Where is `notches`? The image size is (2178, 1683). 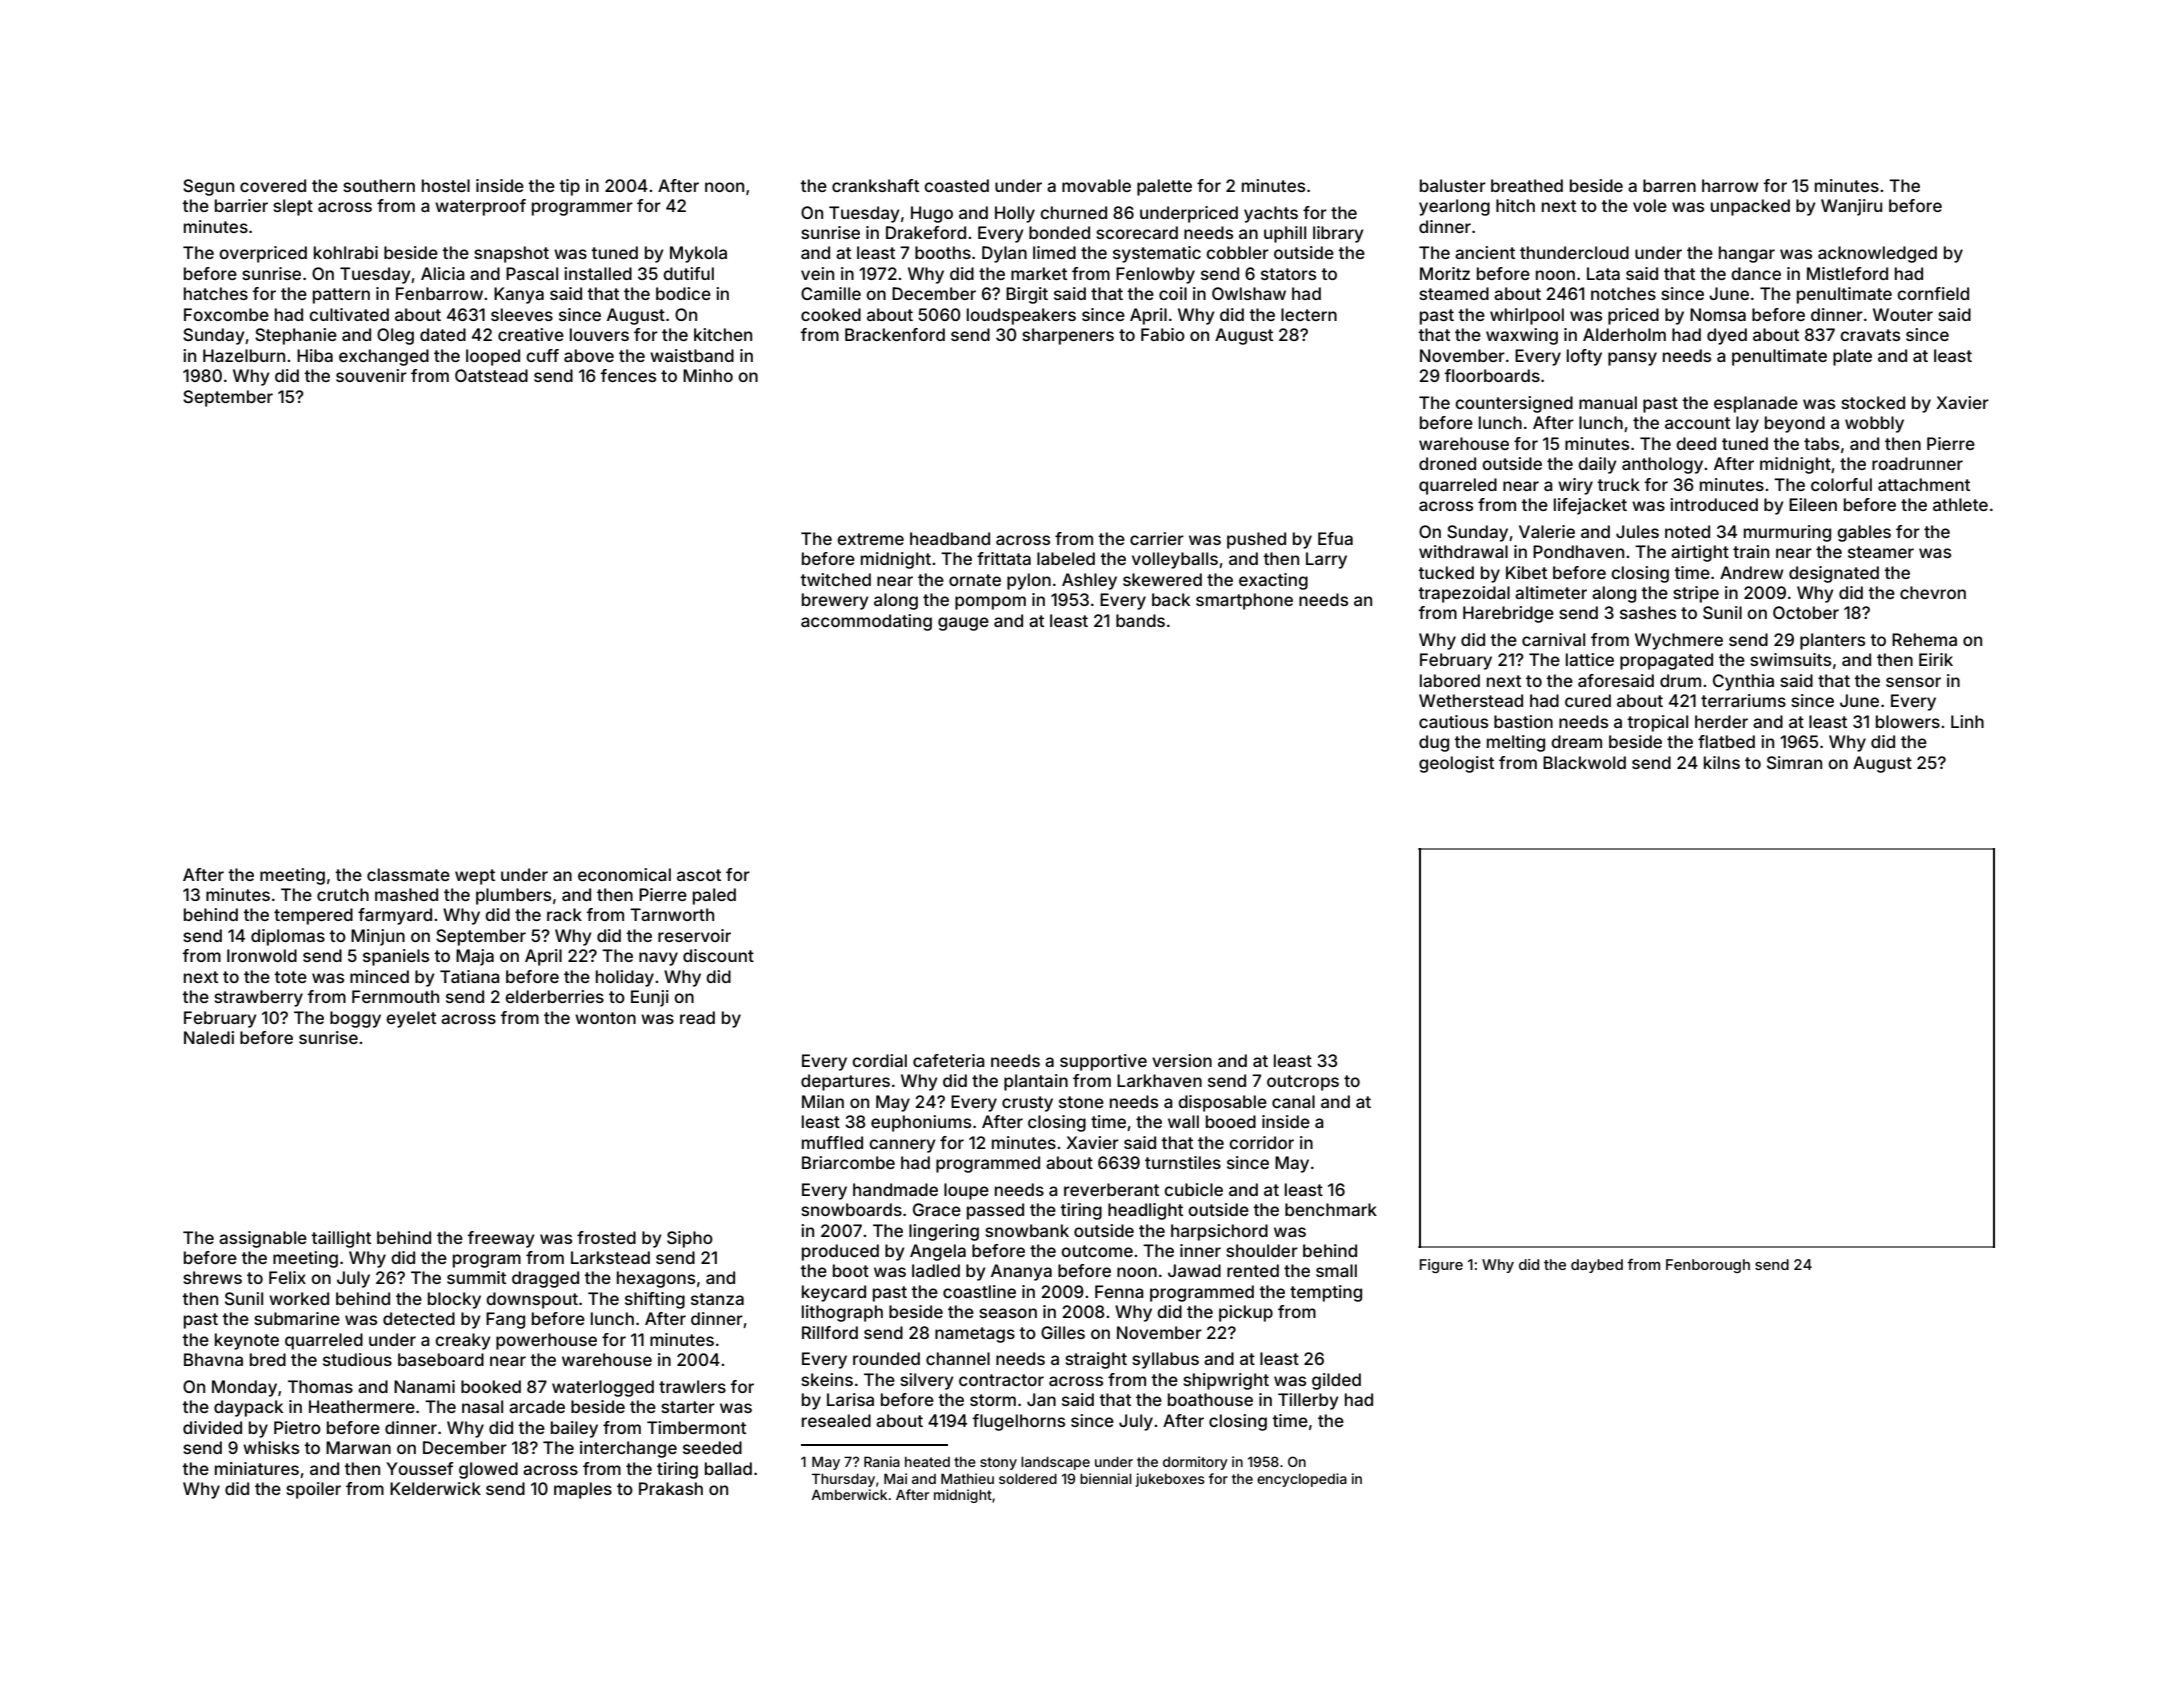
notches is located at coordinates (1623, 293).
